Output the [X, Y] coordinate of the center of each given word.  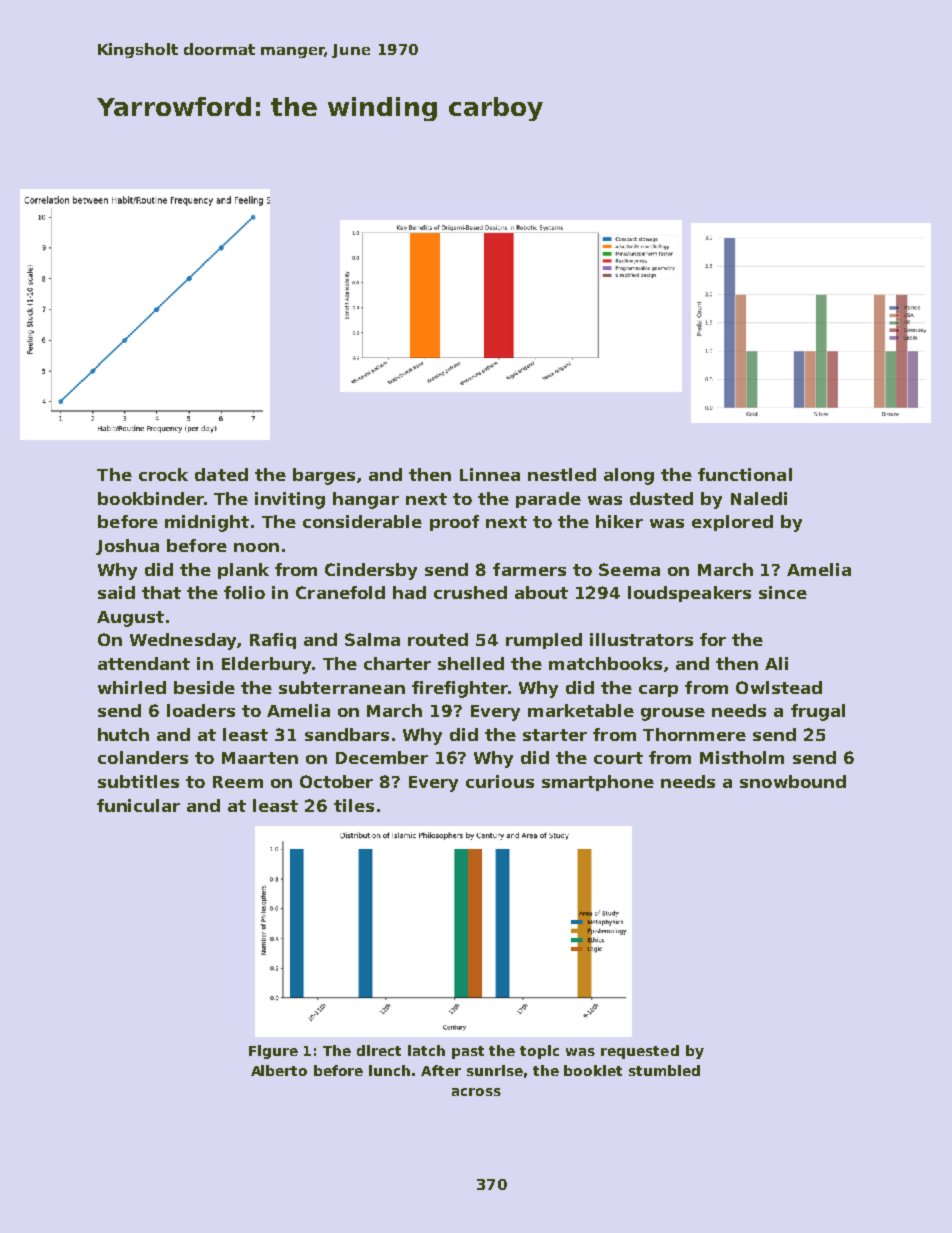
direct [379, 1050]
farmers [529, 569]
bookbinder [151, 498]
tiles [354, 805]
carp [658, 691]
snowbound [793, 781]
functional [745, 474]
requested [640, 1052]
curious [500, 781]
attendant [144, 663]
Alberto [279, 1070]
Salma [372, 639]
